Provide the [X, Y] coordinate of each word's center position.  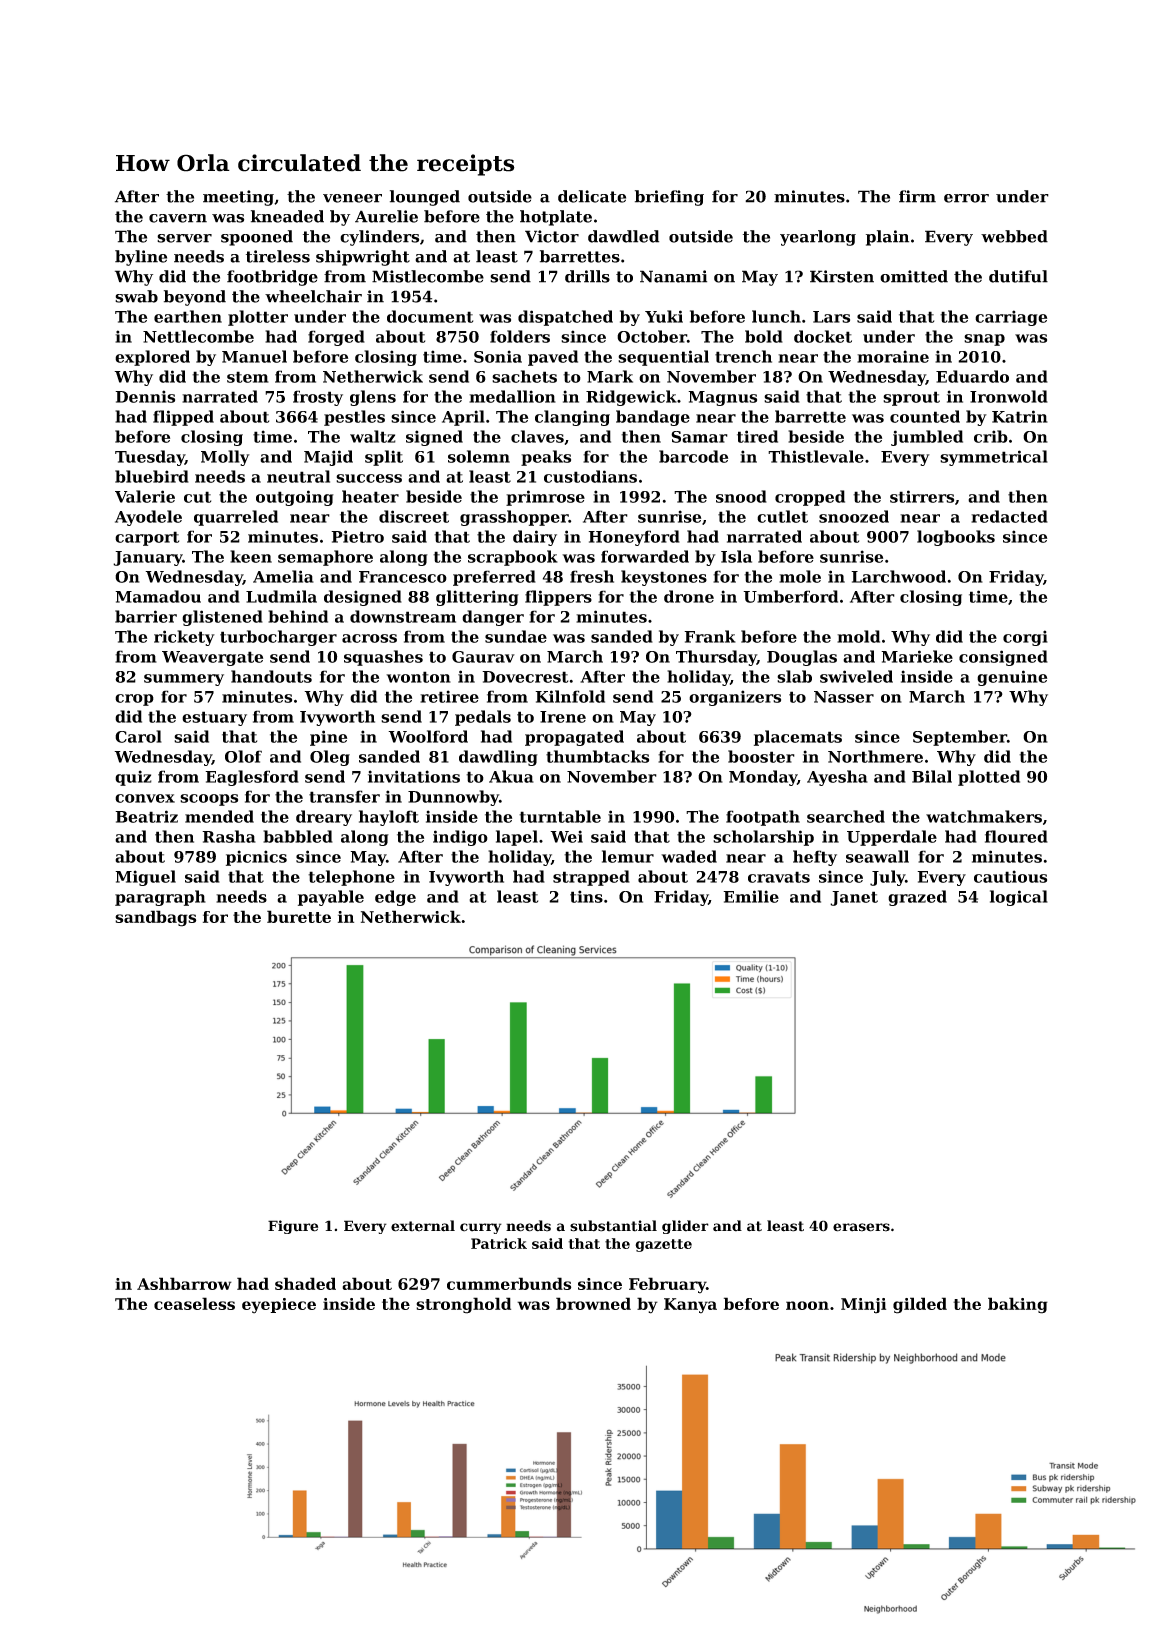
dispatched [565, 318]
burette [299, 916]
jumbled [927, 438]
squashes [383, 658]
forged [336, 338]
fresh [592, 576]
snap [984, 340]
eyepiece [279, 1306]
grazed [917, 898]
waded [689, 856]
